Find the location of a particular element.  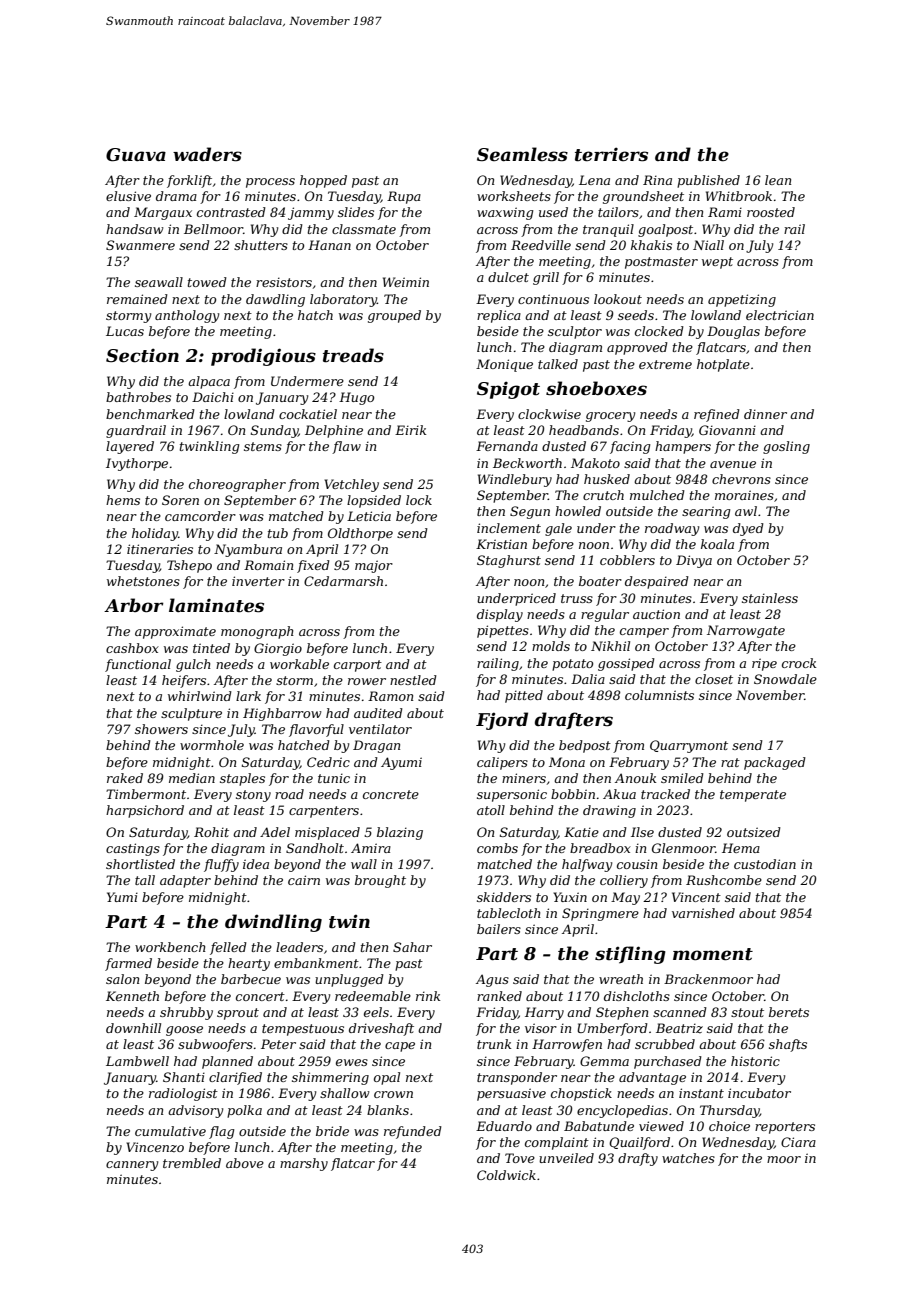

cannery is located at coordinates (132, 1166).
